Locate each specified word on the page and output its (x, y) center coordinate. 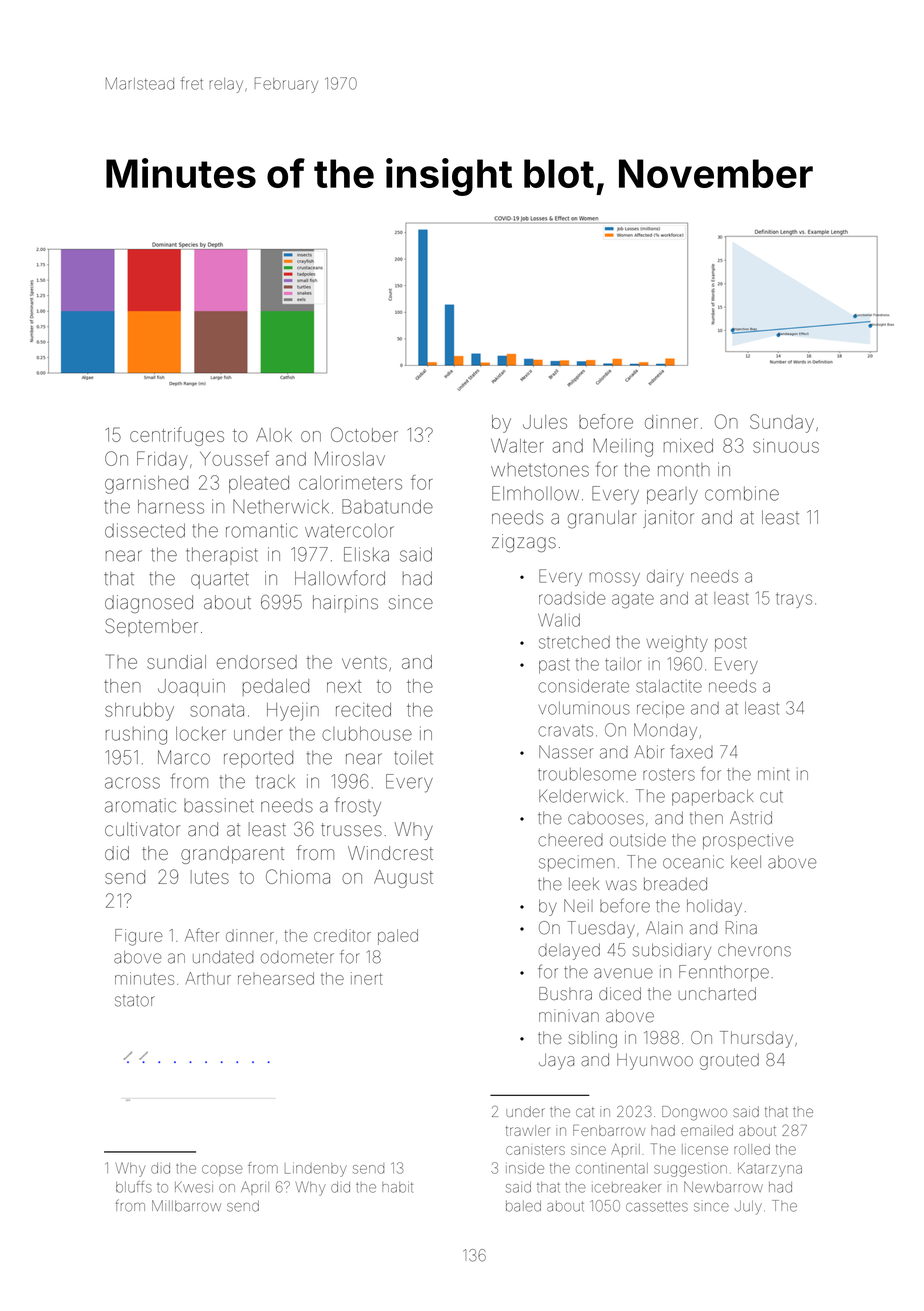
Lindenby (316, 1170)
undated (223, 957)
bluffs (134, 1187)
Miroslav (350, 458)
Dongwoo (694, 1113)
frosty (358, 806)
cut (771, 797)
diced (620, 993)
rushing (136, 735)
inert (366, 978)
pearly (672, 496)
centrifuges (177, 436)
